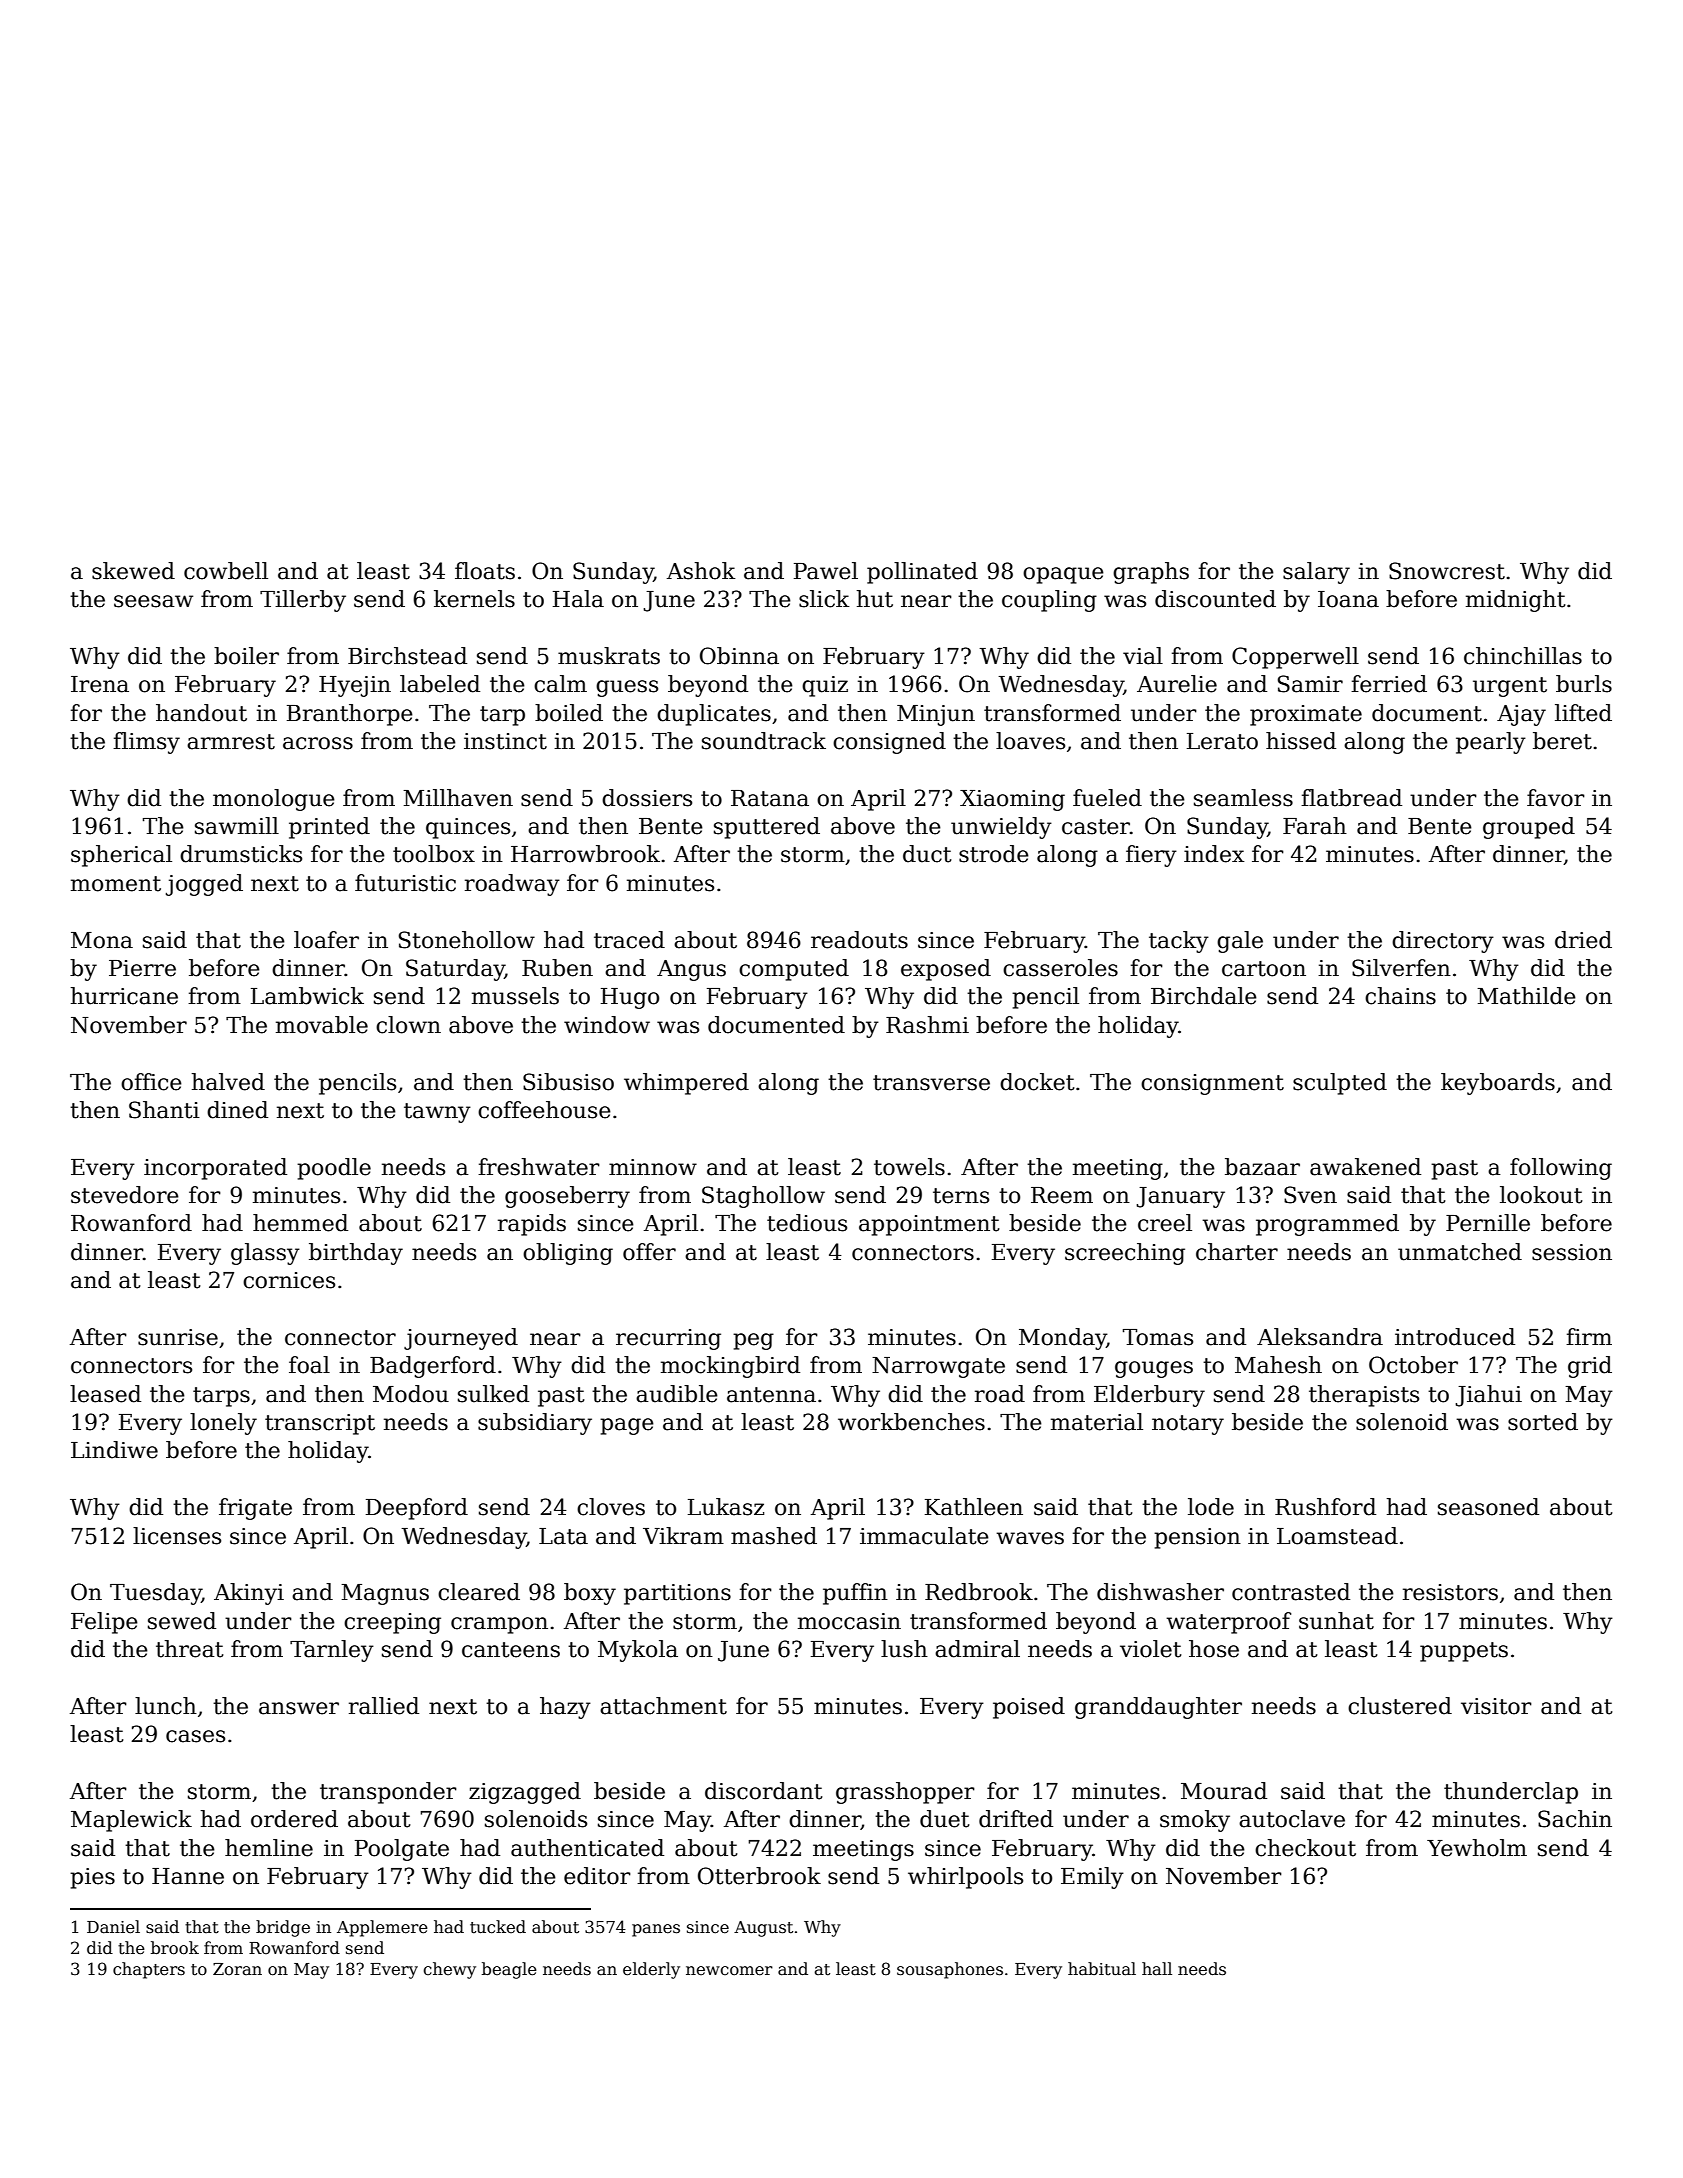 This document has height=2178, width=1683. I want to click on glassy, so click(265, 1254).
